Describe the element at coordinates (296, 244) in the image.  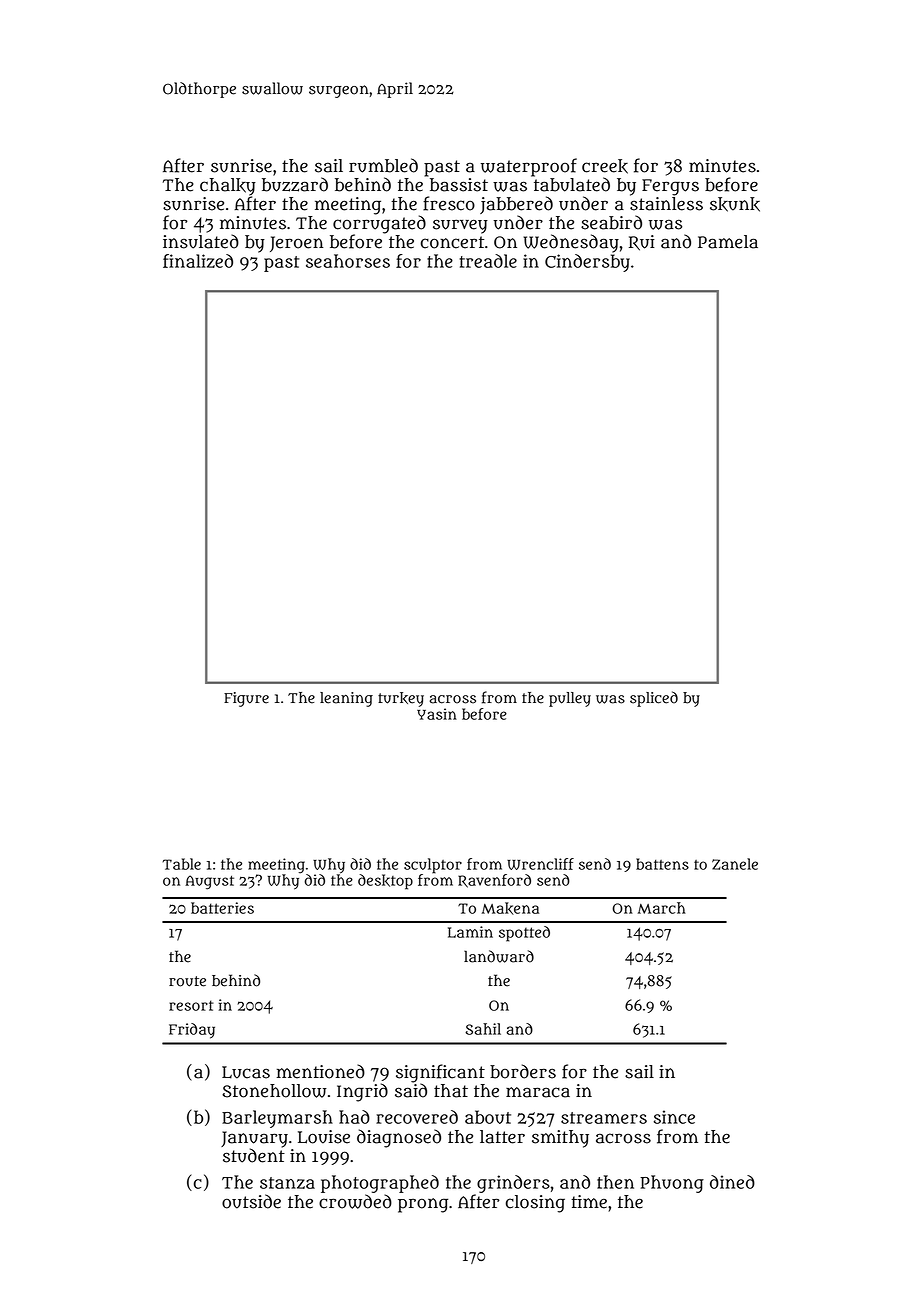
I see `Jeroen` at that location.
